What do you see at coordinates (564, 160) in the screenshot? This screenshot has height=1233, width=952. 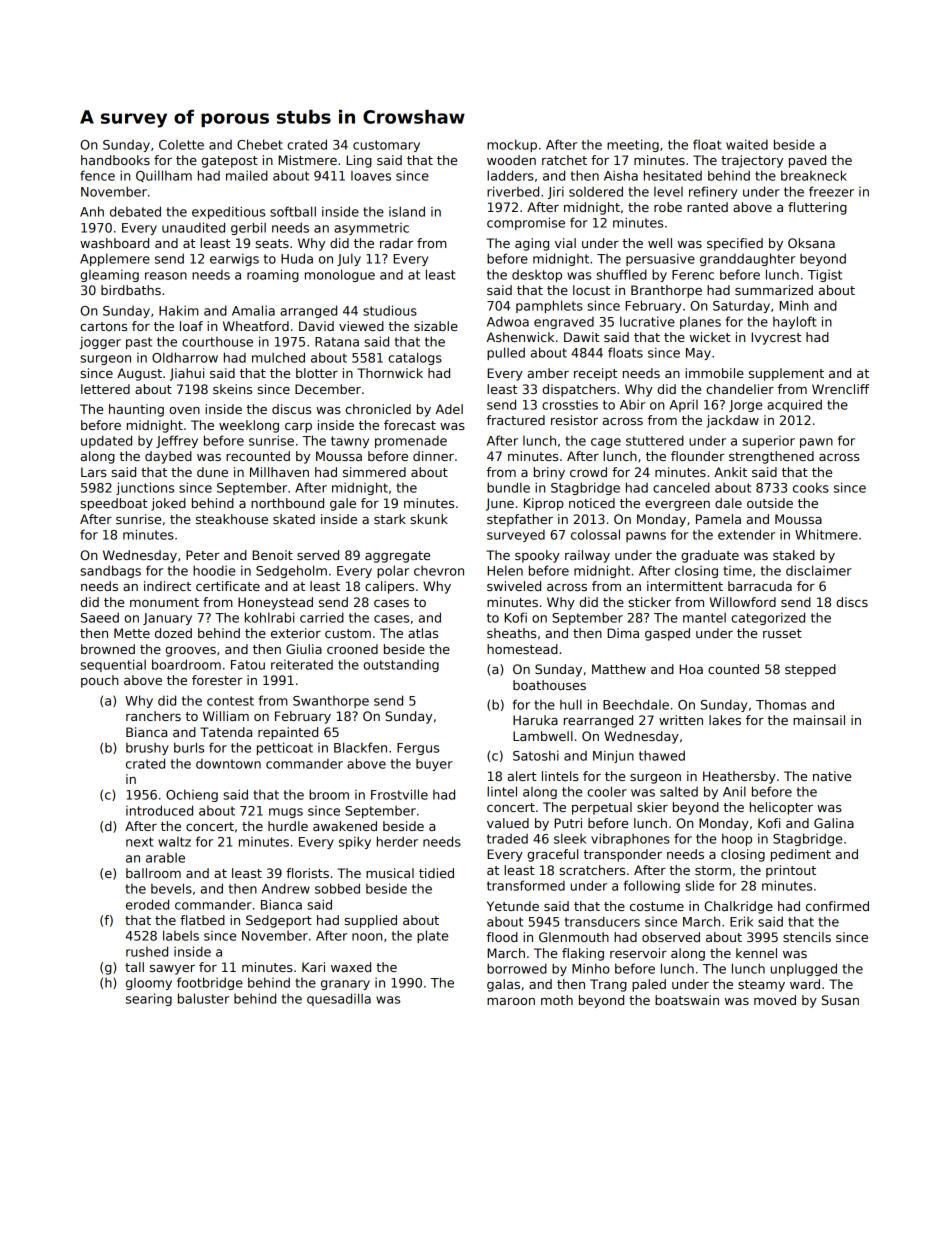 I see `ratchet` at bounding box center [564, 160].
